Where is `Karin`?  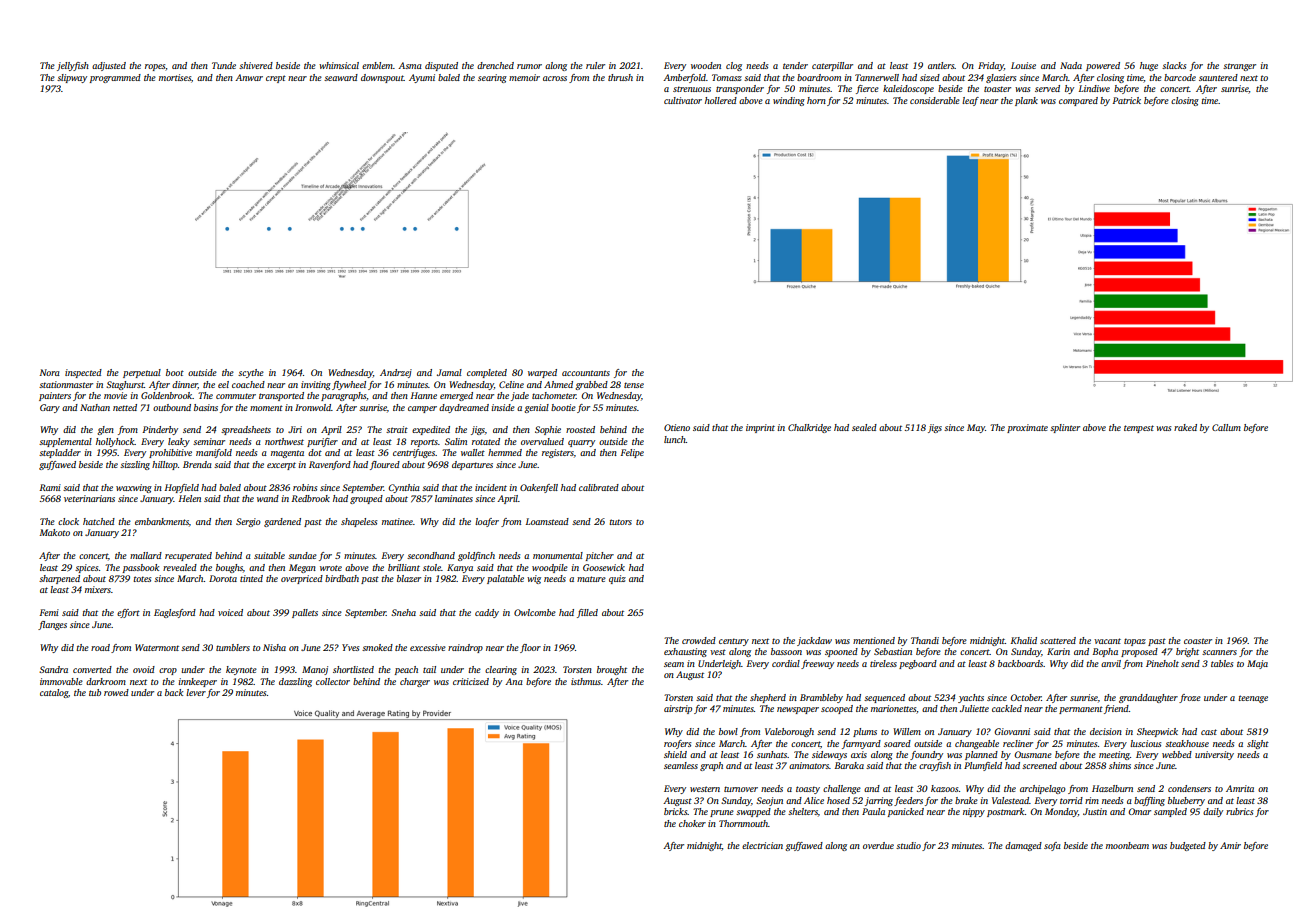
Karin is located at coordinates (1058, 651).
